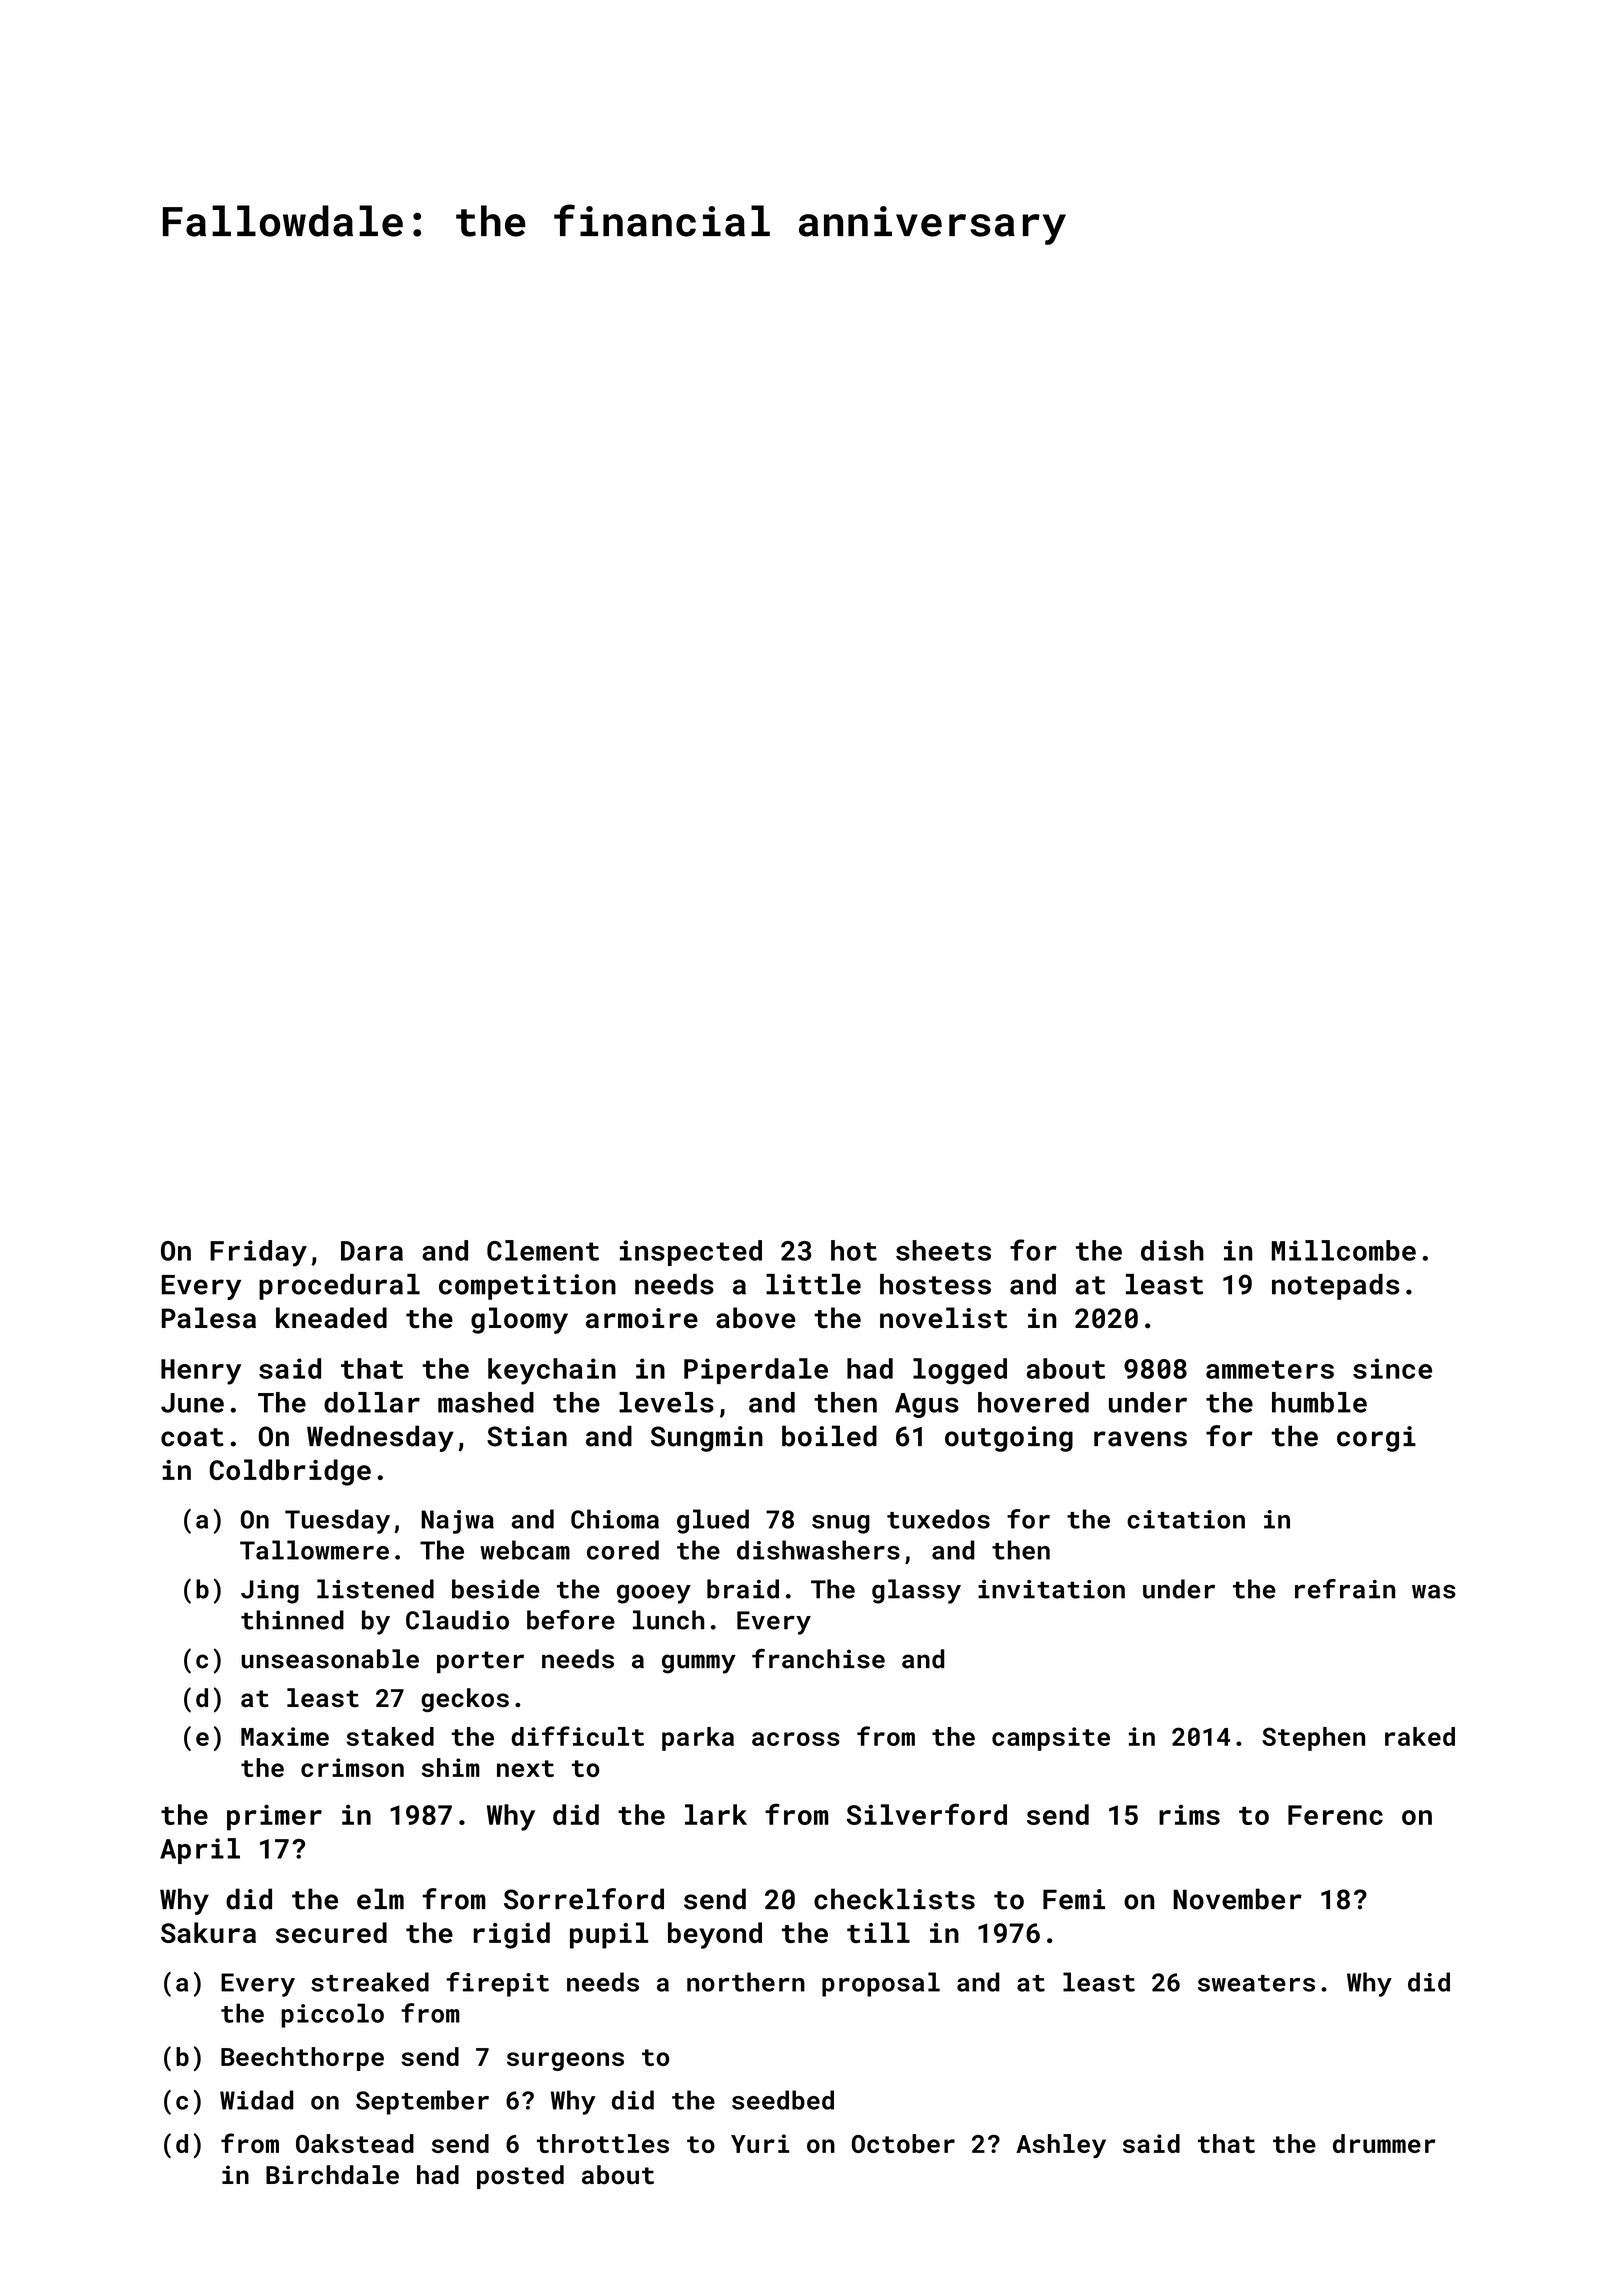 The width and height of the screenshot is (1620, 2292). I want to click on corgi, so click(1376, 1439).
